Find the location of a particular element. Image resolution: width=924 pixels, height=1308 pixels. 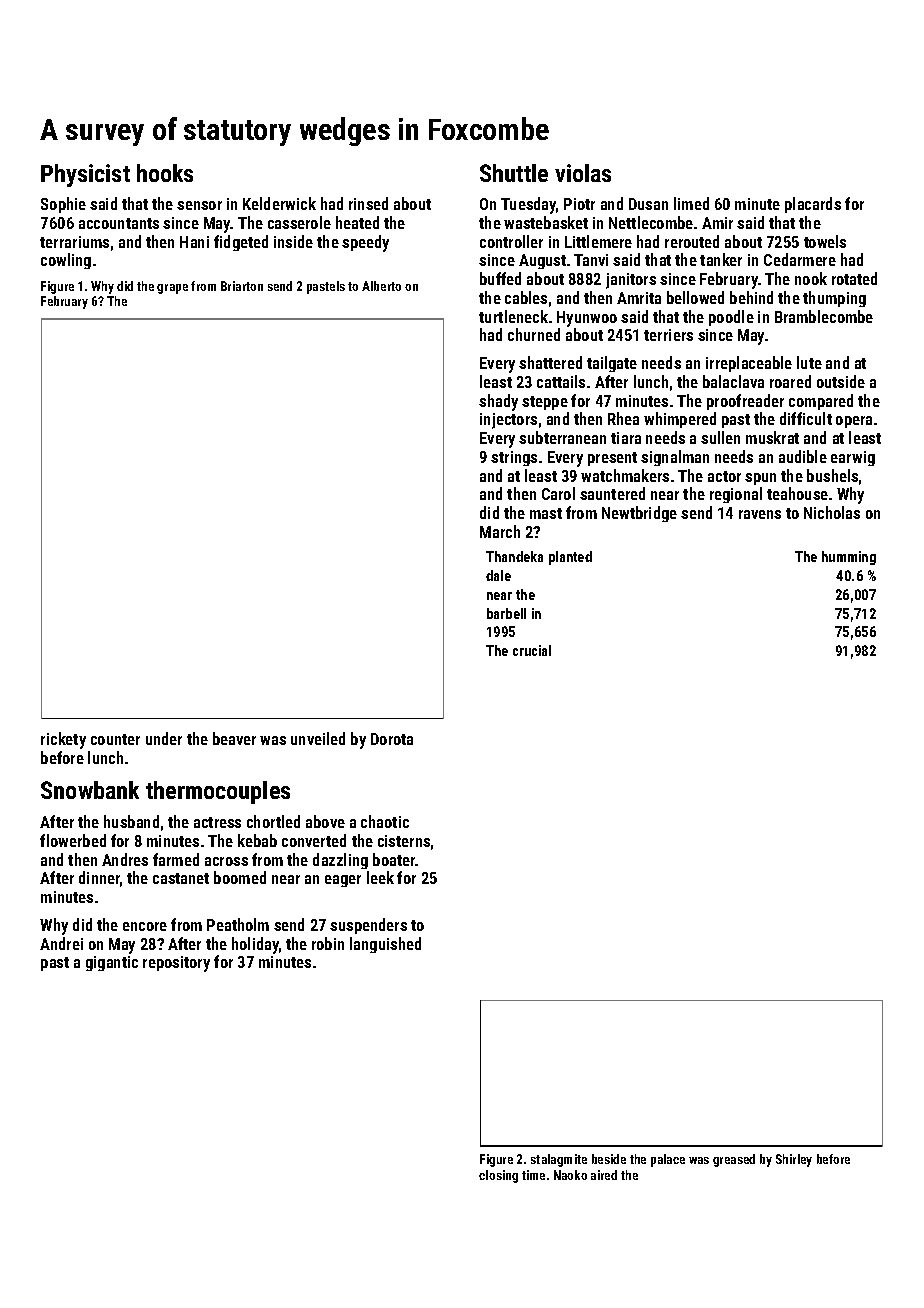

proofreader is located at coordinates (745, 402).
